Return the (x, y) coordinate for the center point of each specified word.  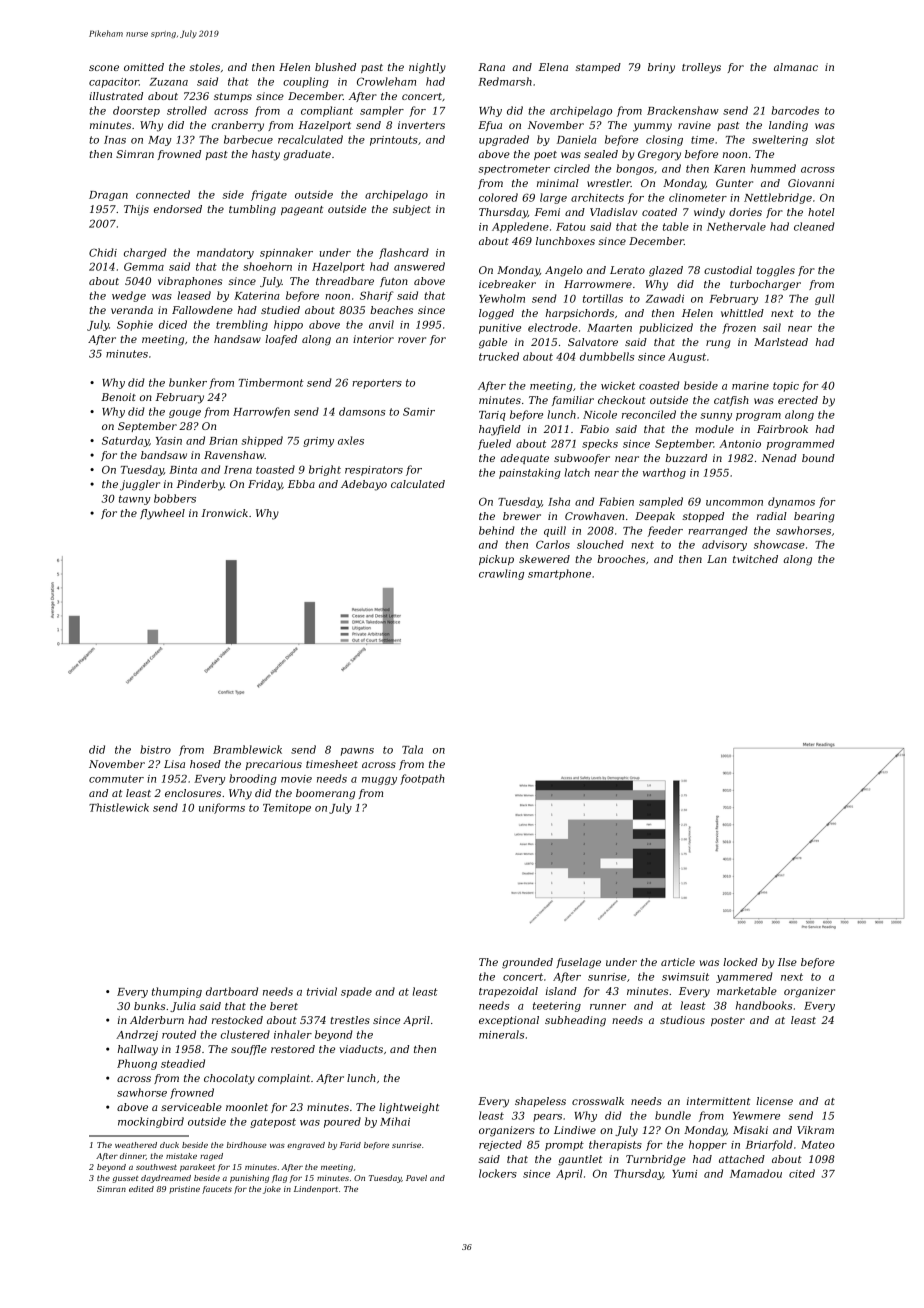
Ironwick (225, 513)
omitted (144, 67)
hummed (773, 168)
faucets (217, 1190)
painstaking (530, 473)
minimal (558, 183)
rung (718, 344)
